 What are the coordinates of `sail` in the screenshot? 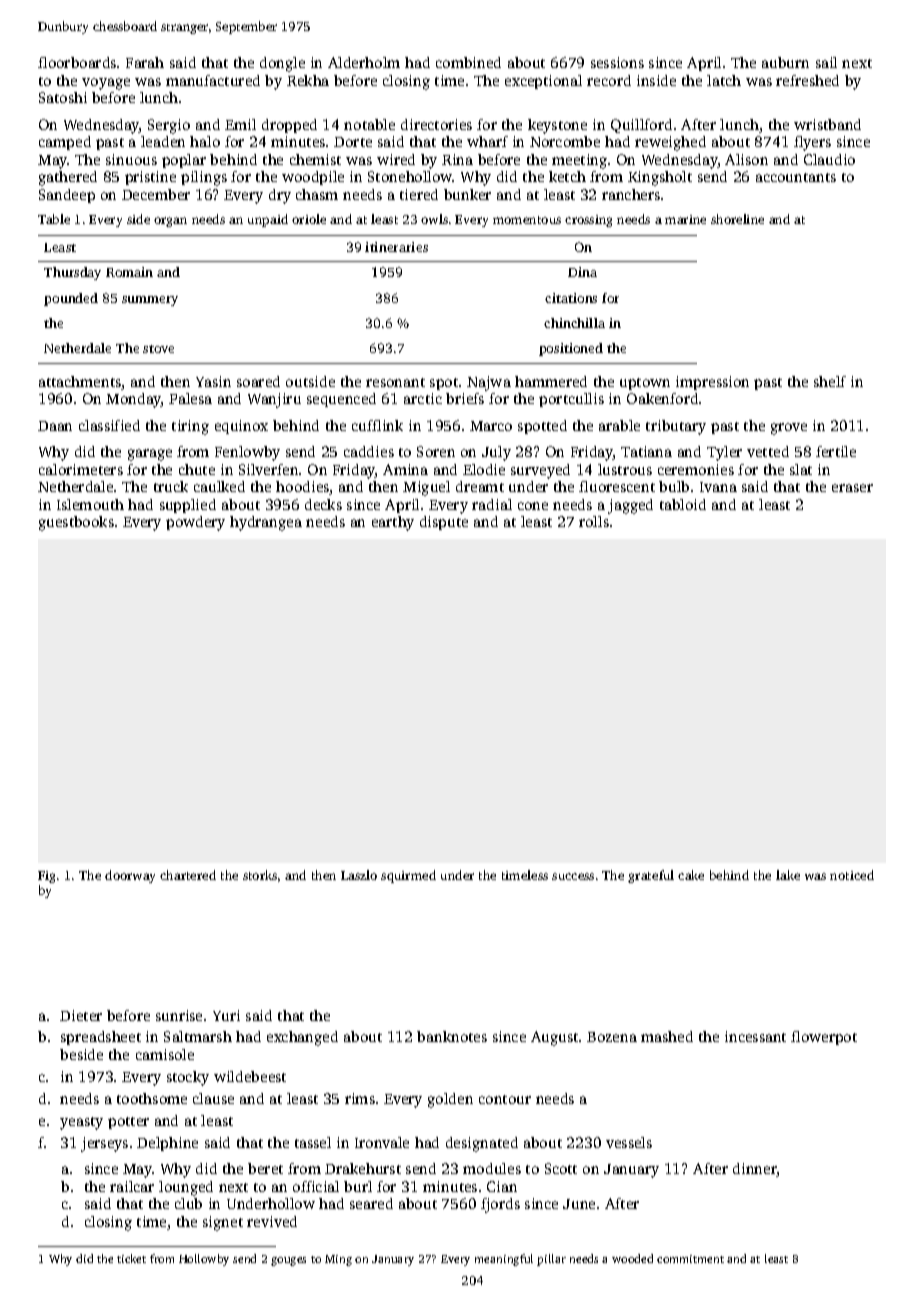 It's located at (826, 62).
